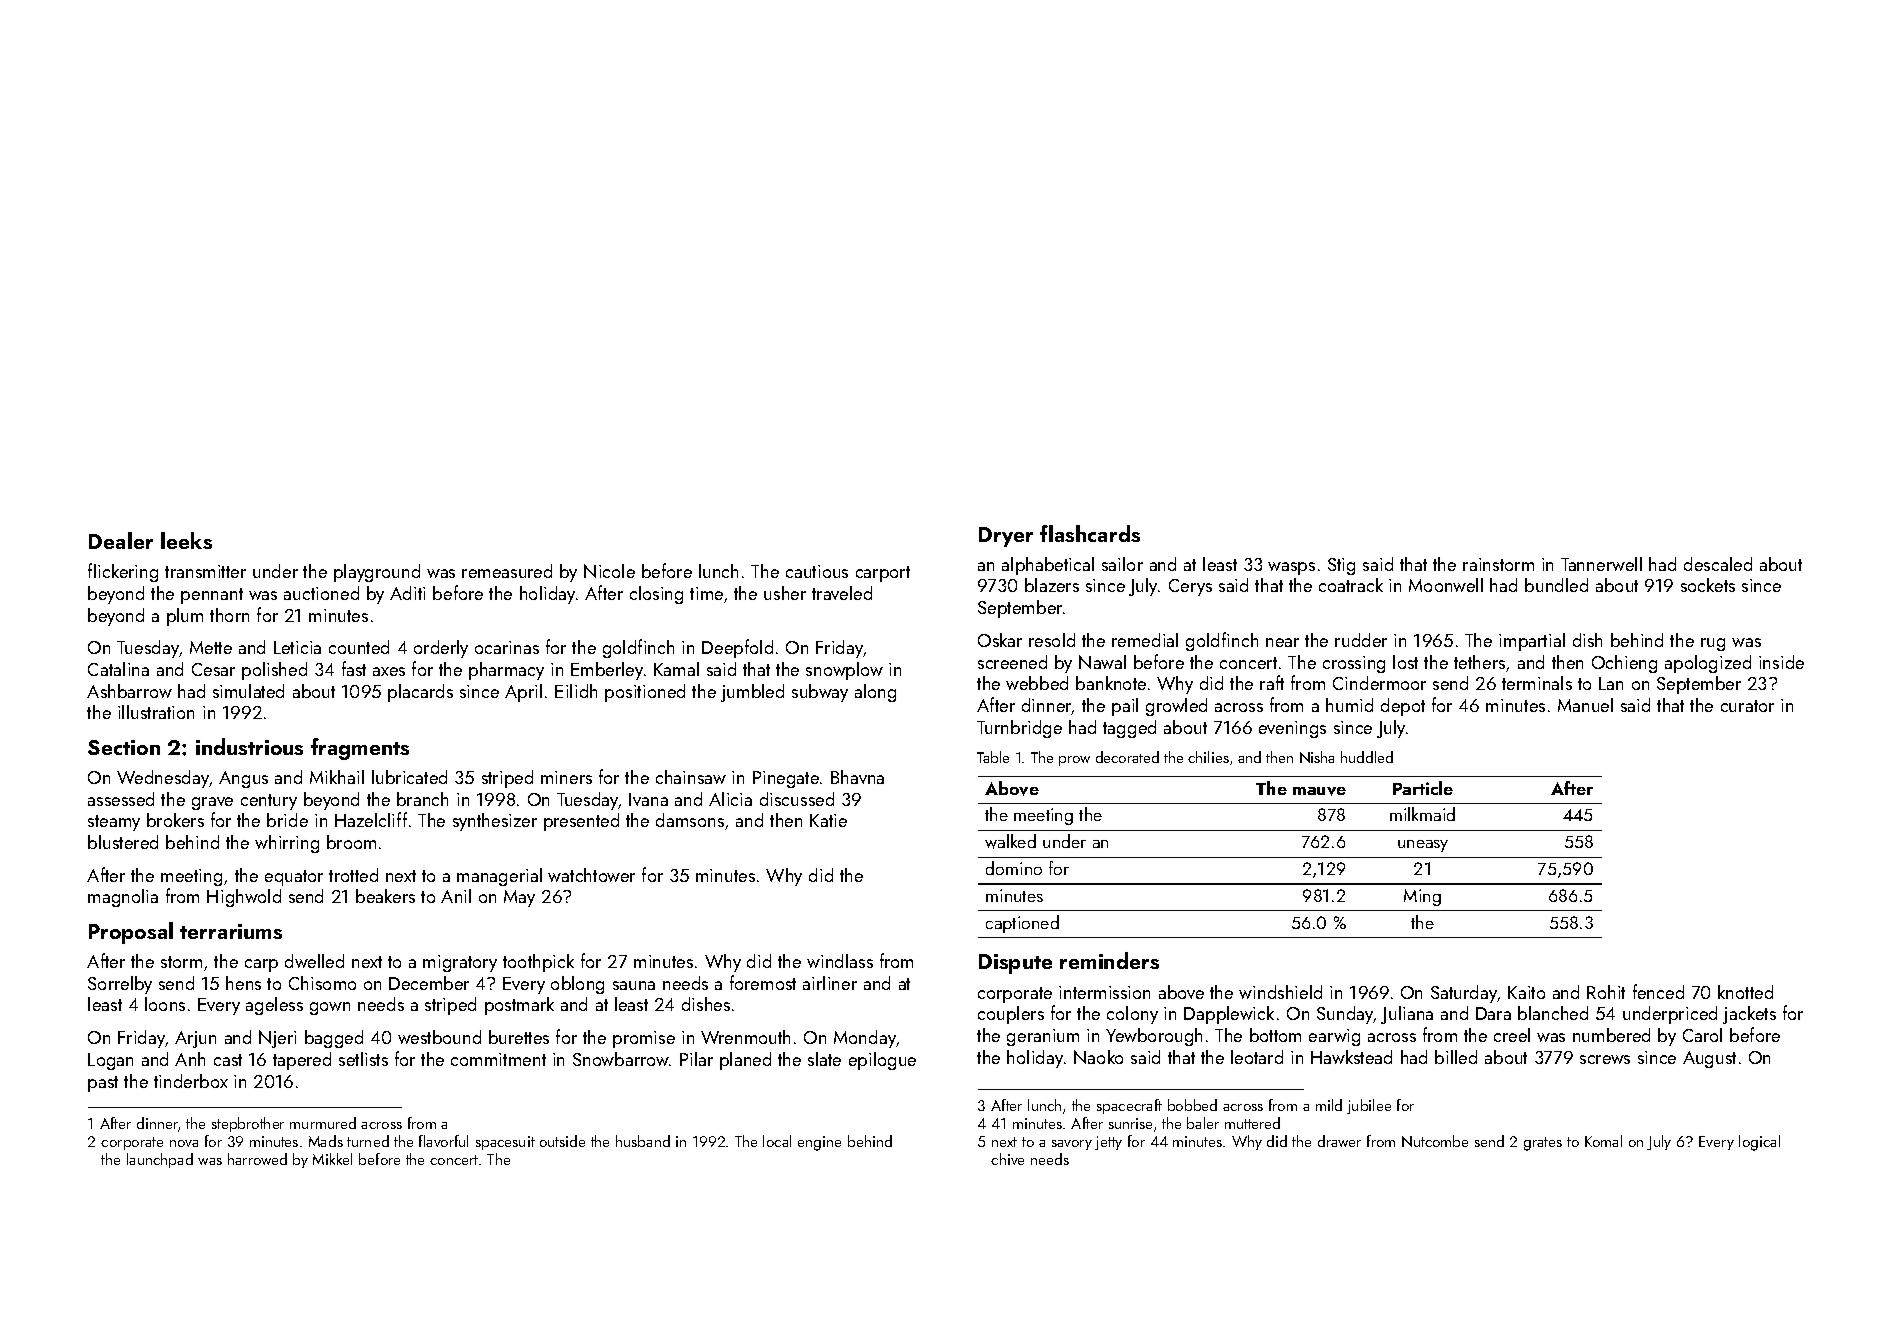  I want to click on epilogue, so click(882, 1061).
